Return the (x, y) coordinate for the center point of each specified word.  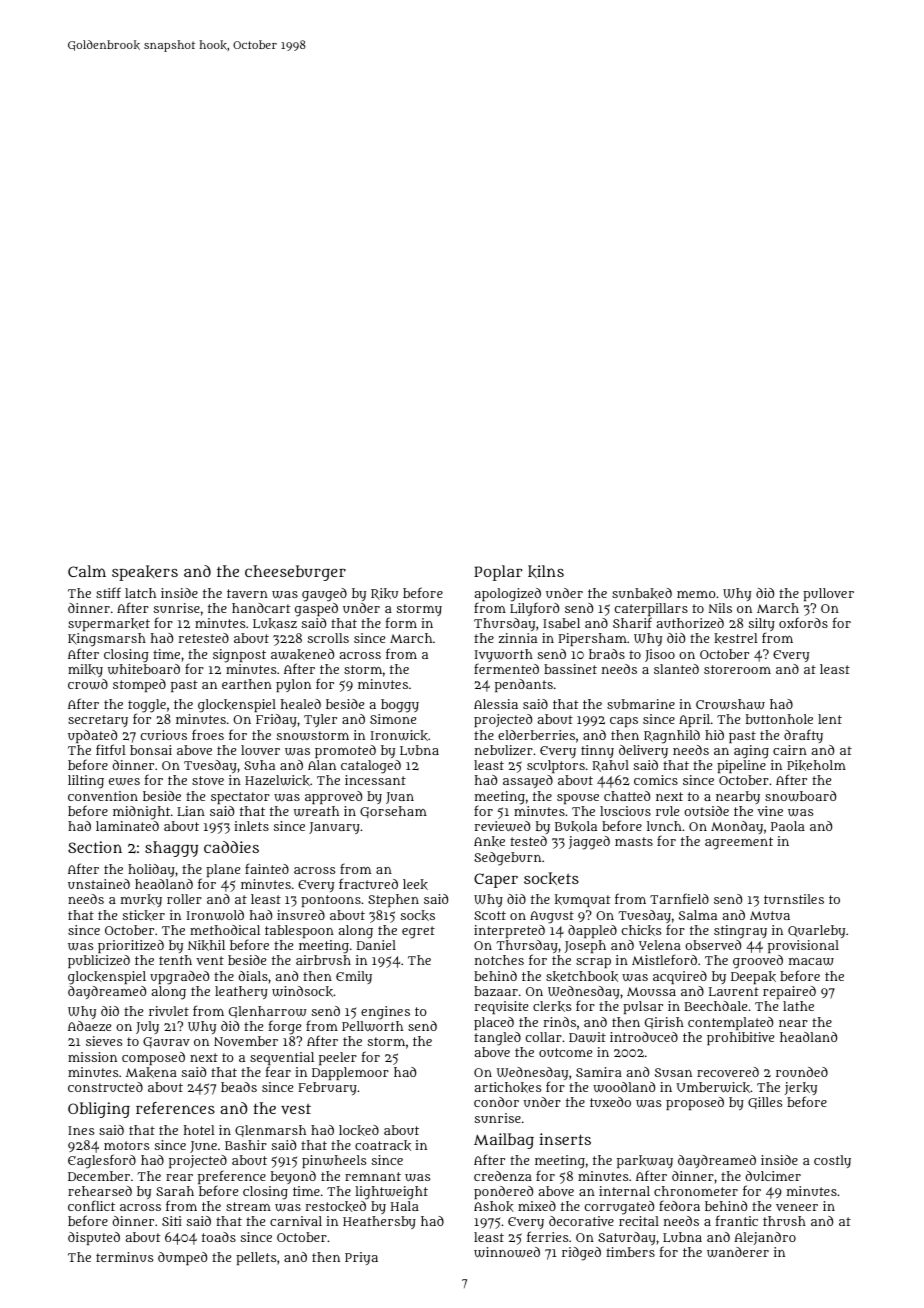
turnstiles (794, 899)
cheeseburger (295, 573)
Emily (354, 977)
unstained (99, 884)
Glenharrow (268, 1012)
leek (415, 884)
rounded (802, 1072)
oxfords (803, 622)
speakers (145, 573)
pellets (256, 1258)
